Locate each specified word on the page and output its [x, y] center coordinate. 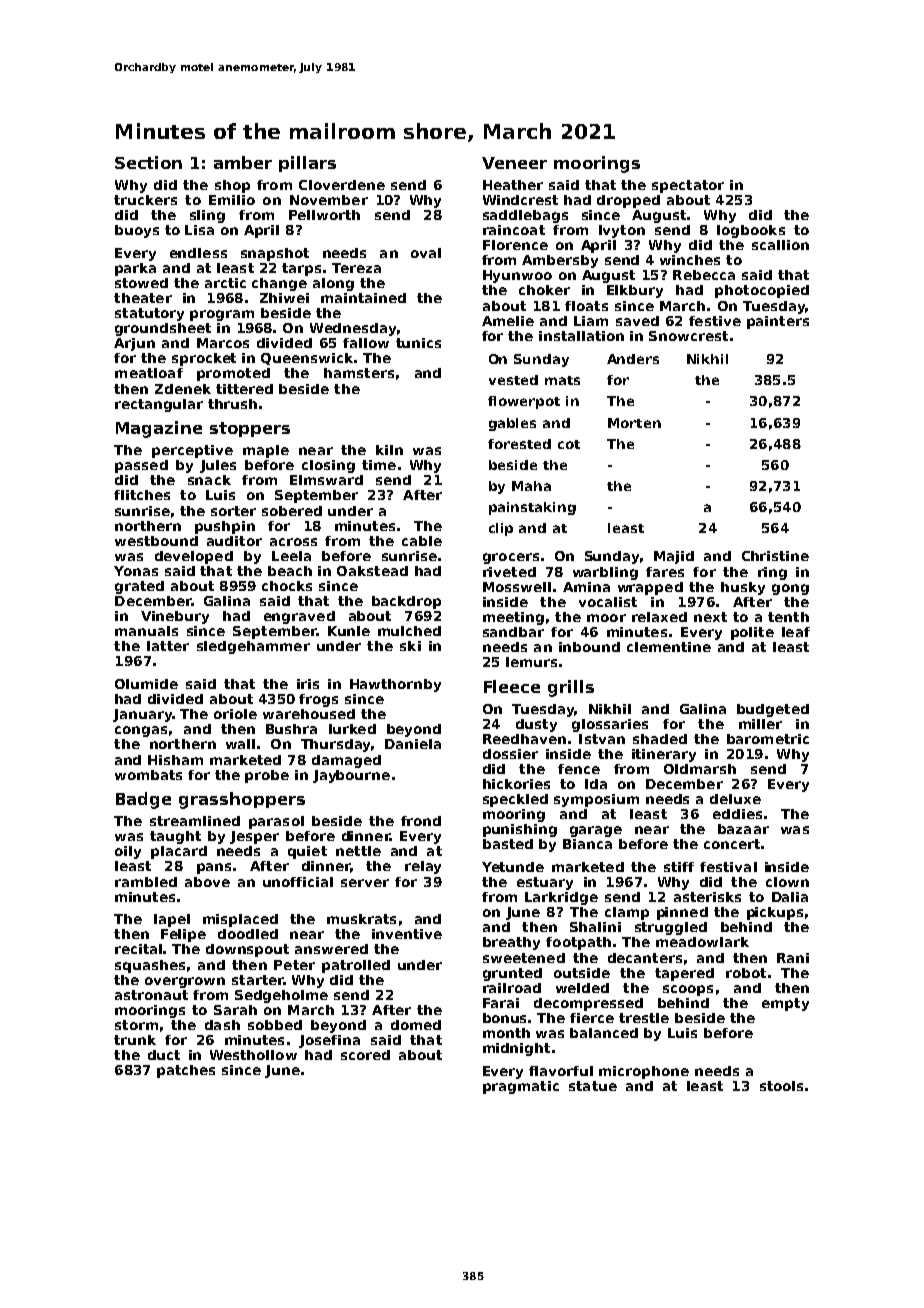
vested [513, 380]
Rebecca [704, 275]
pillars [307, 164]
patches [186, 1071]
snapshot [275, 254]
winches [690, 260]
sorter [233, 511]
